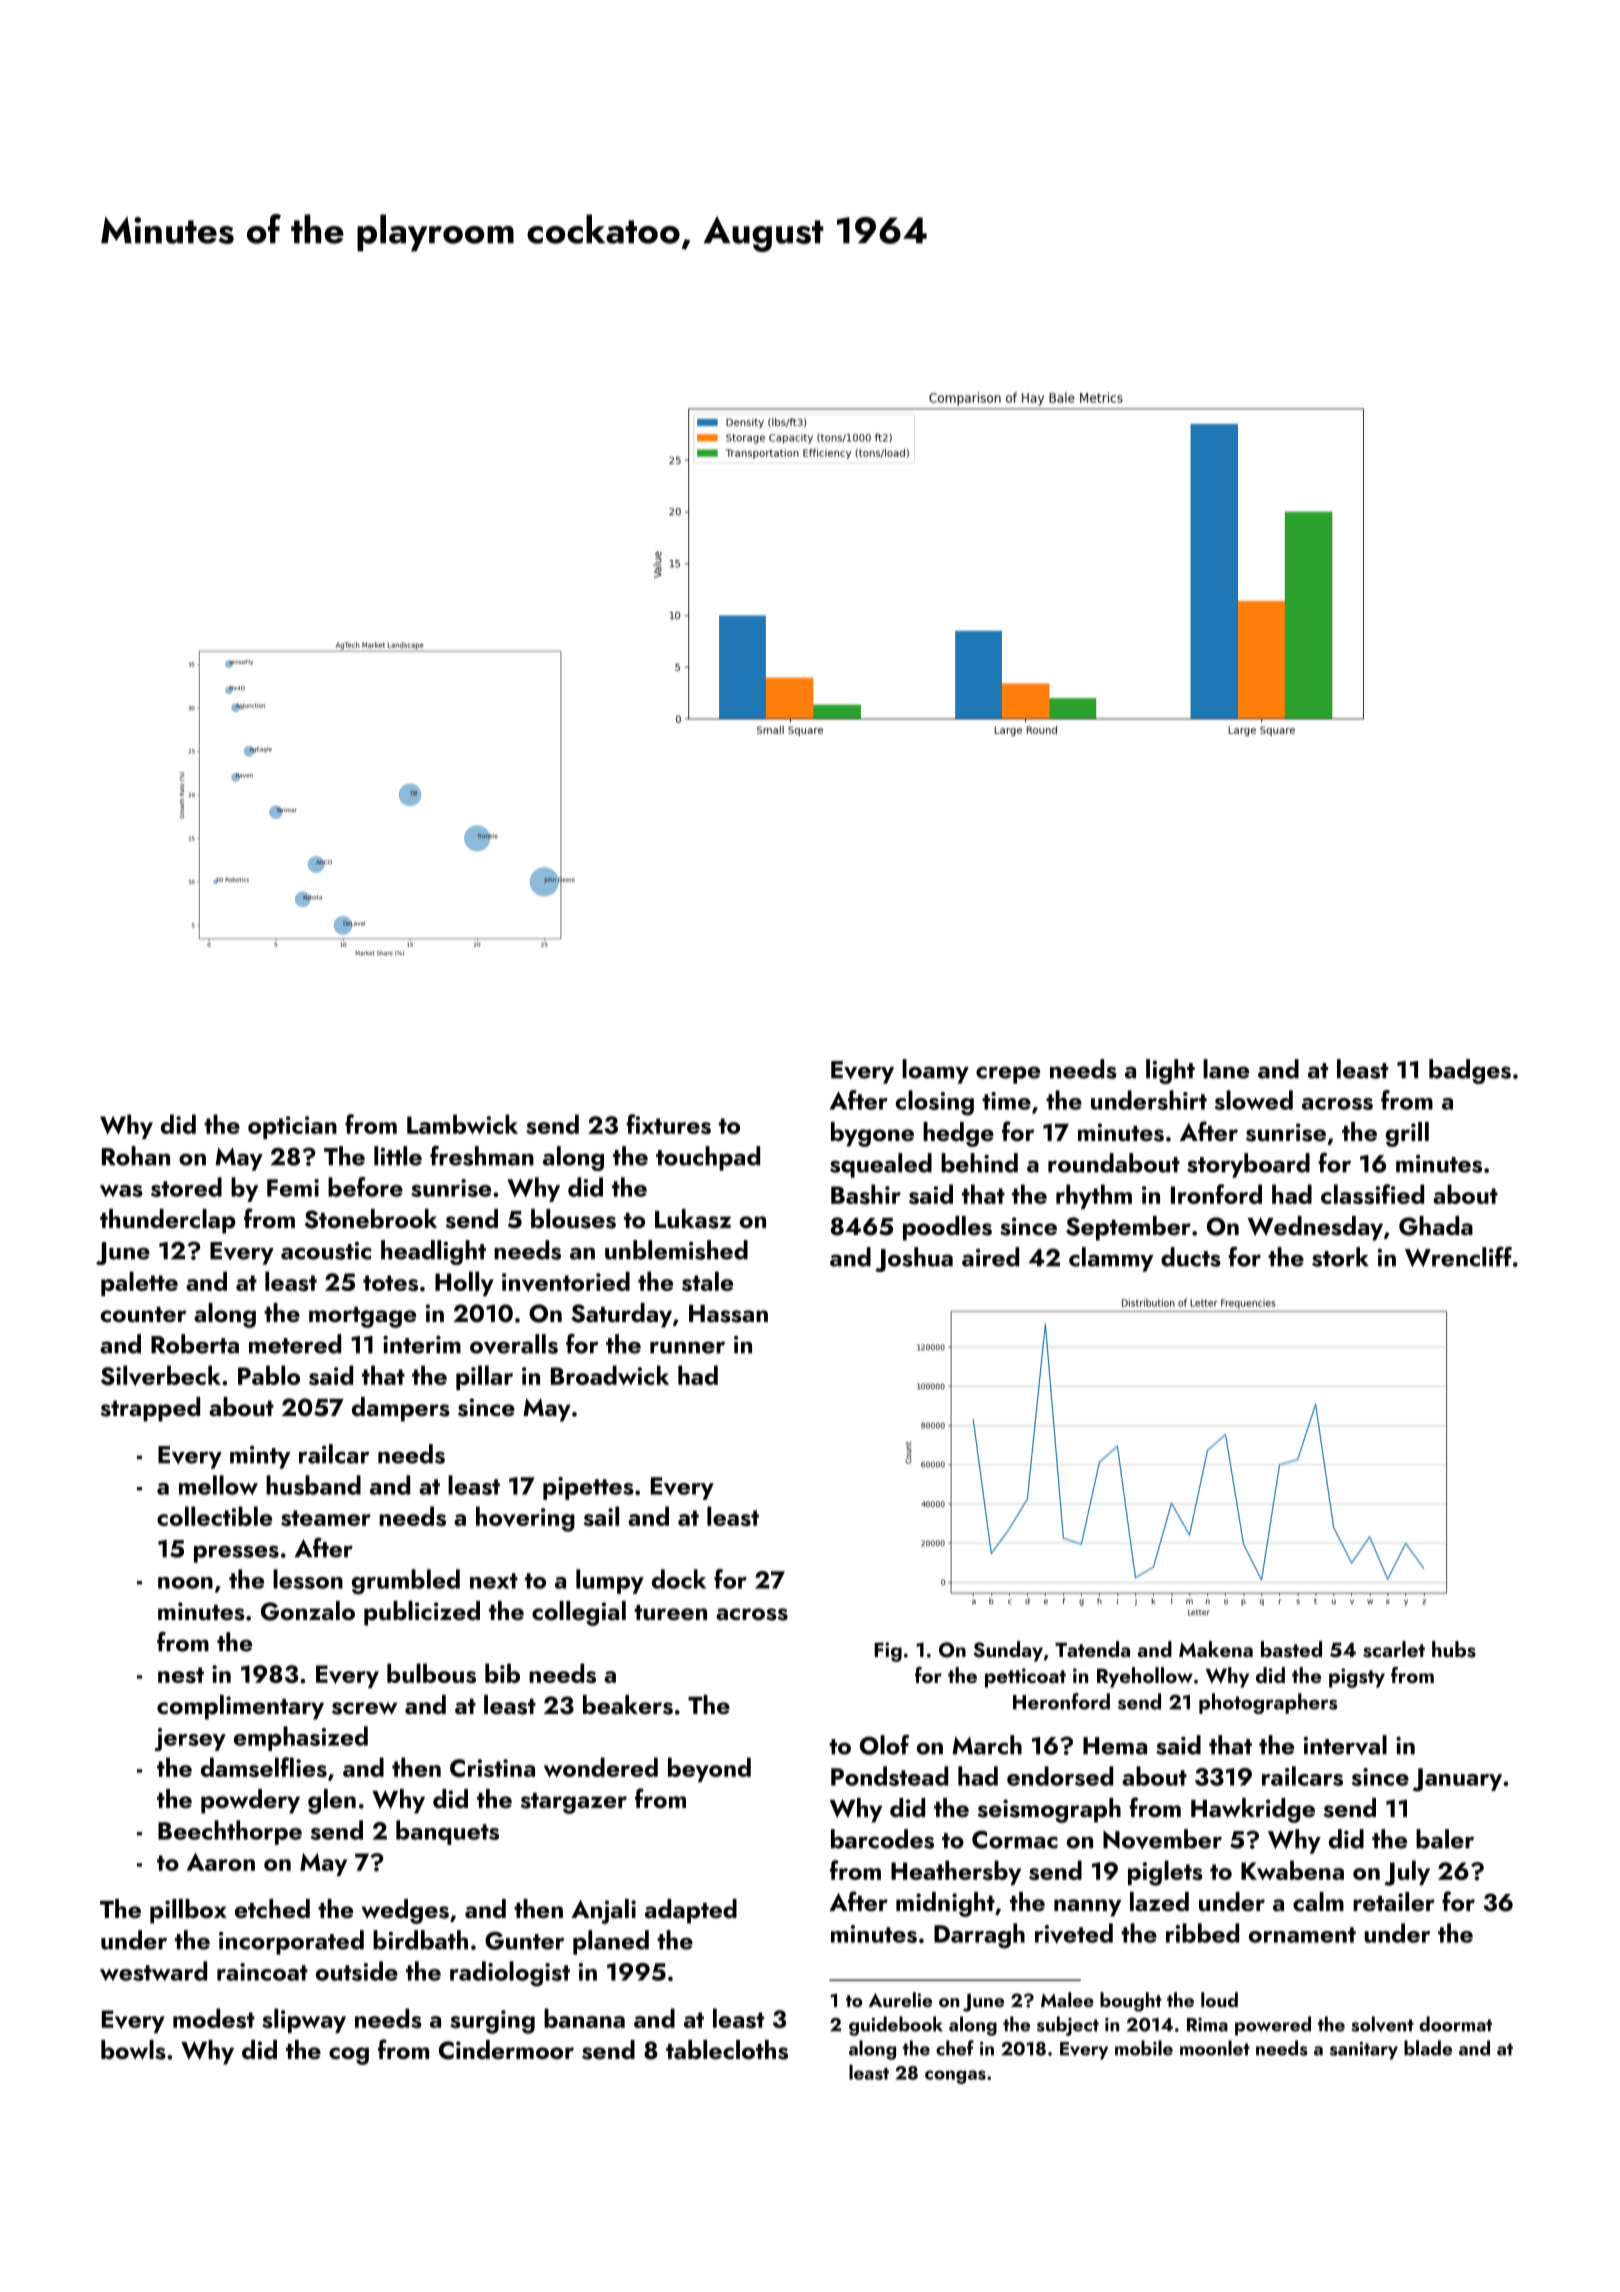 The image size is (1620, 2292). I want to click on Heronford, so click(1061, 1701).
